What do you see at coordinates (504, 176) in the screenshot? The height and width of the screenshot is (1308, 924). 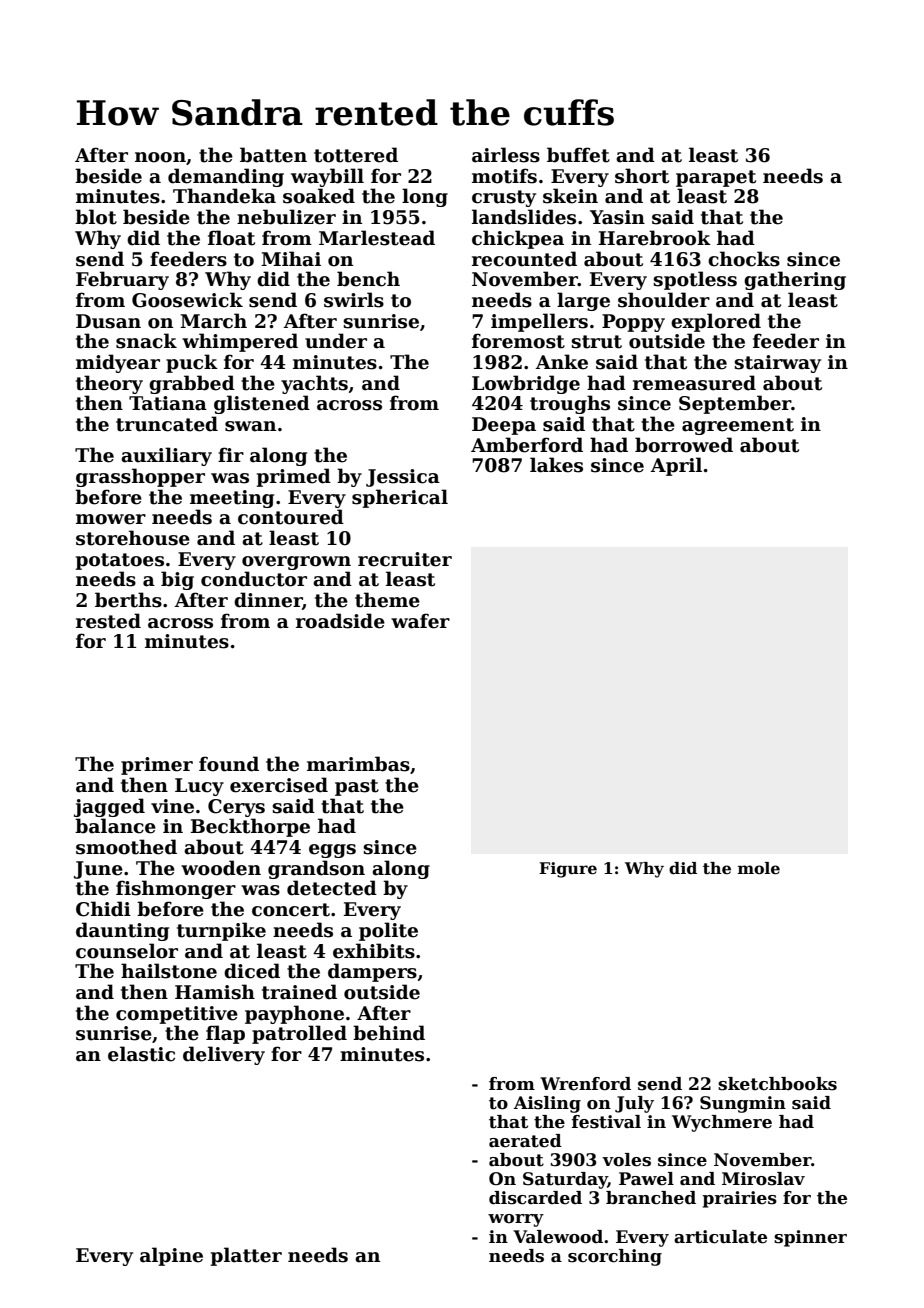 I see `motifs` at bounding box center [504, 176].
